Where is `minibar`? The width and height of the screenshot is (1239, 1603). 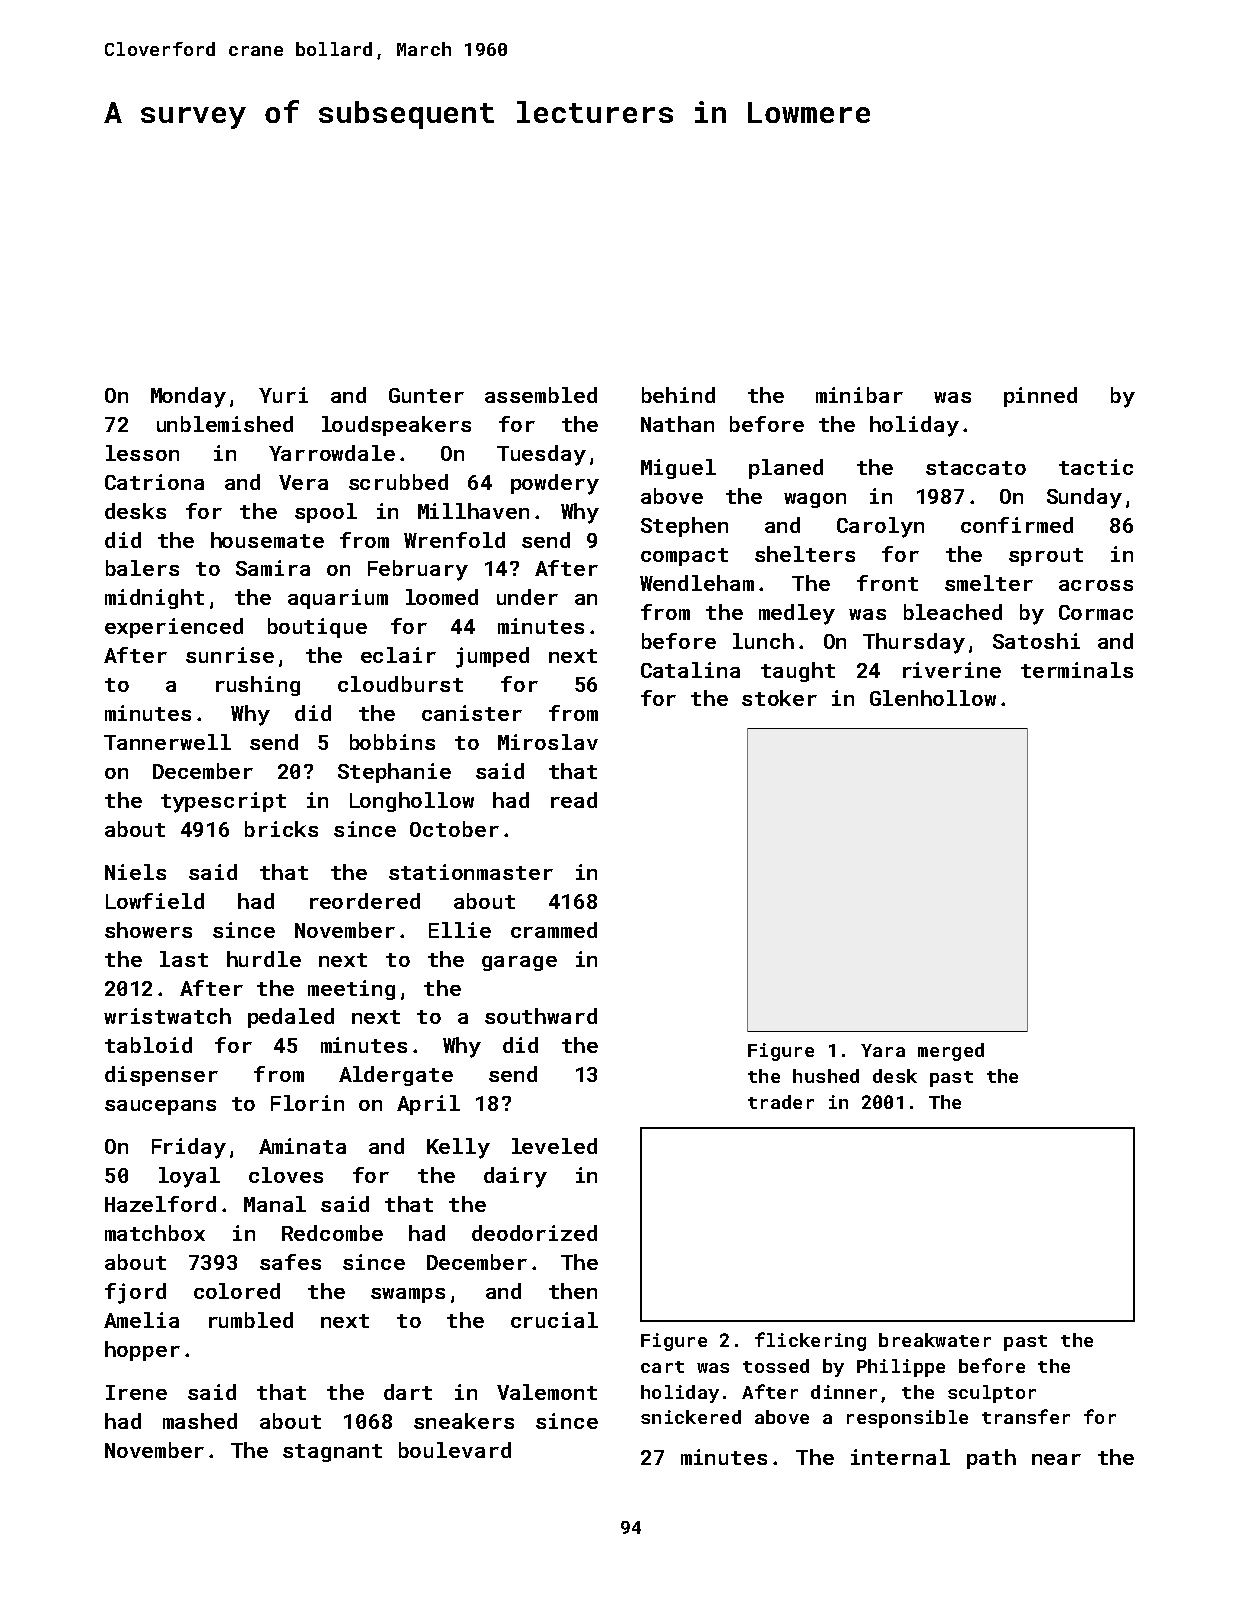
minibar is located at coordinates (859, 395).
